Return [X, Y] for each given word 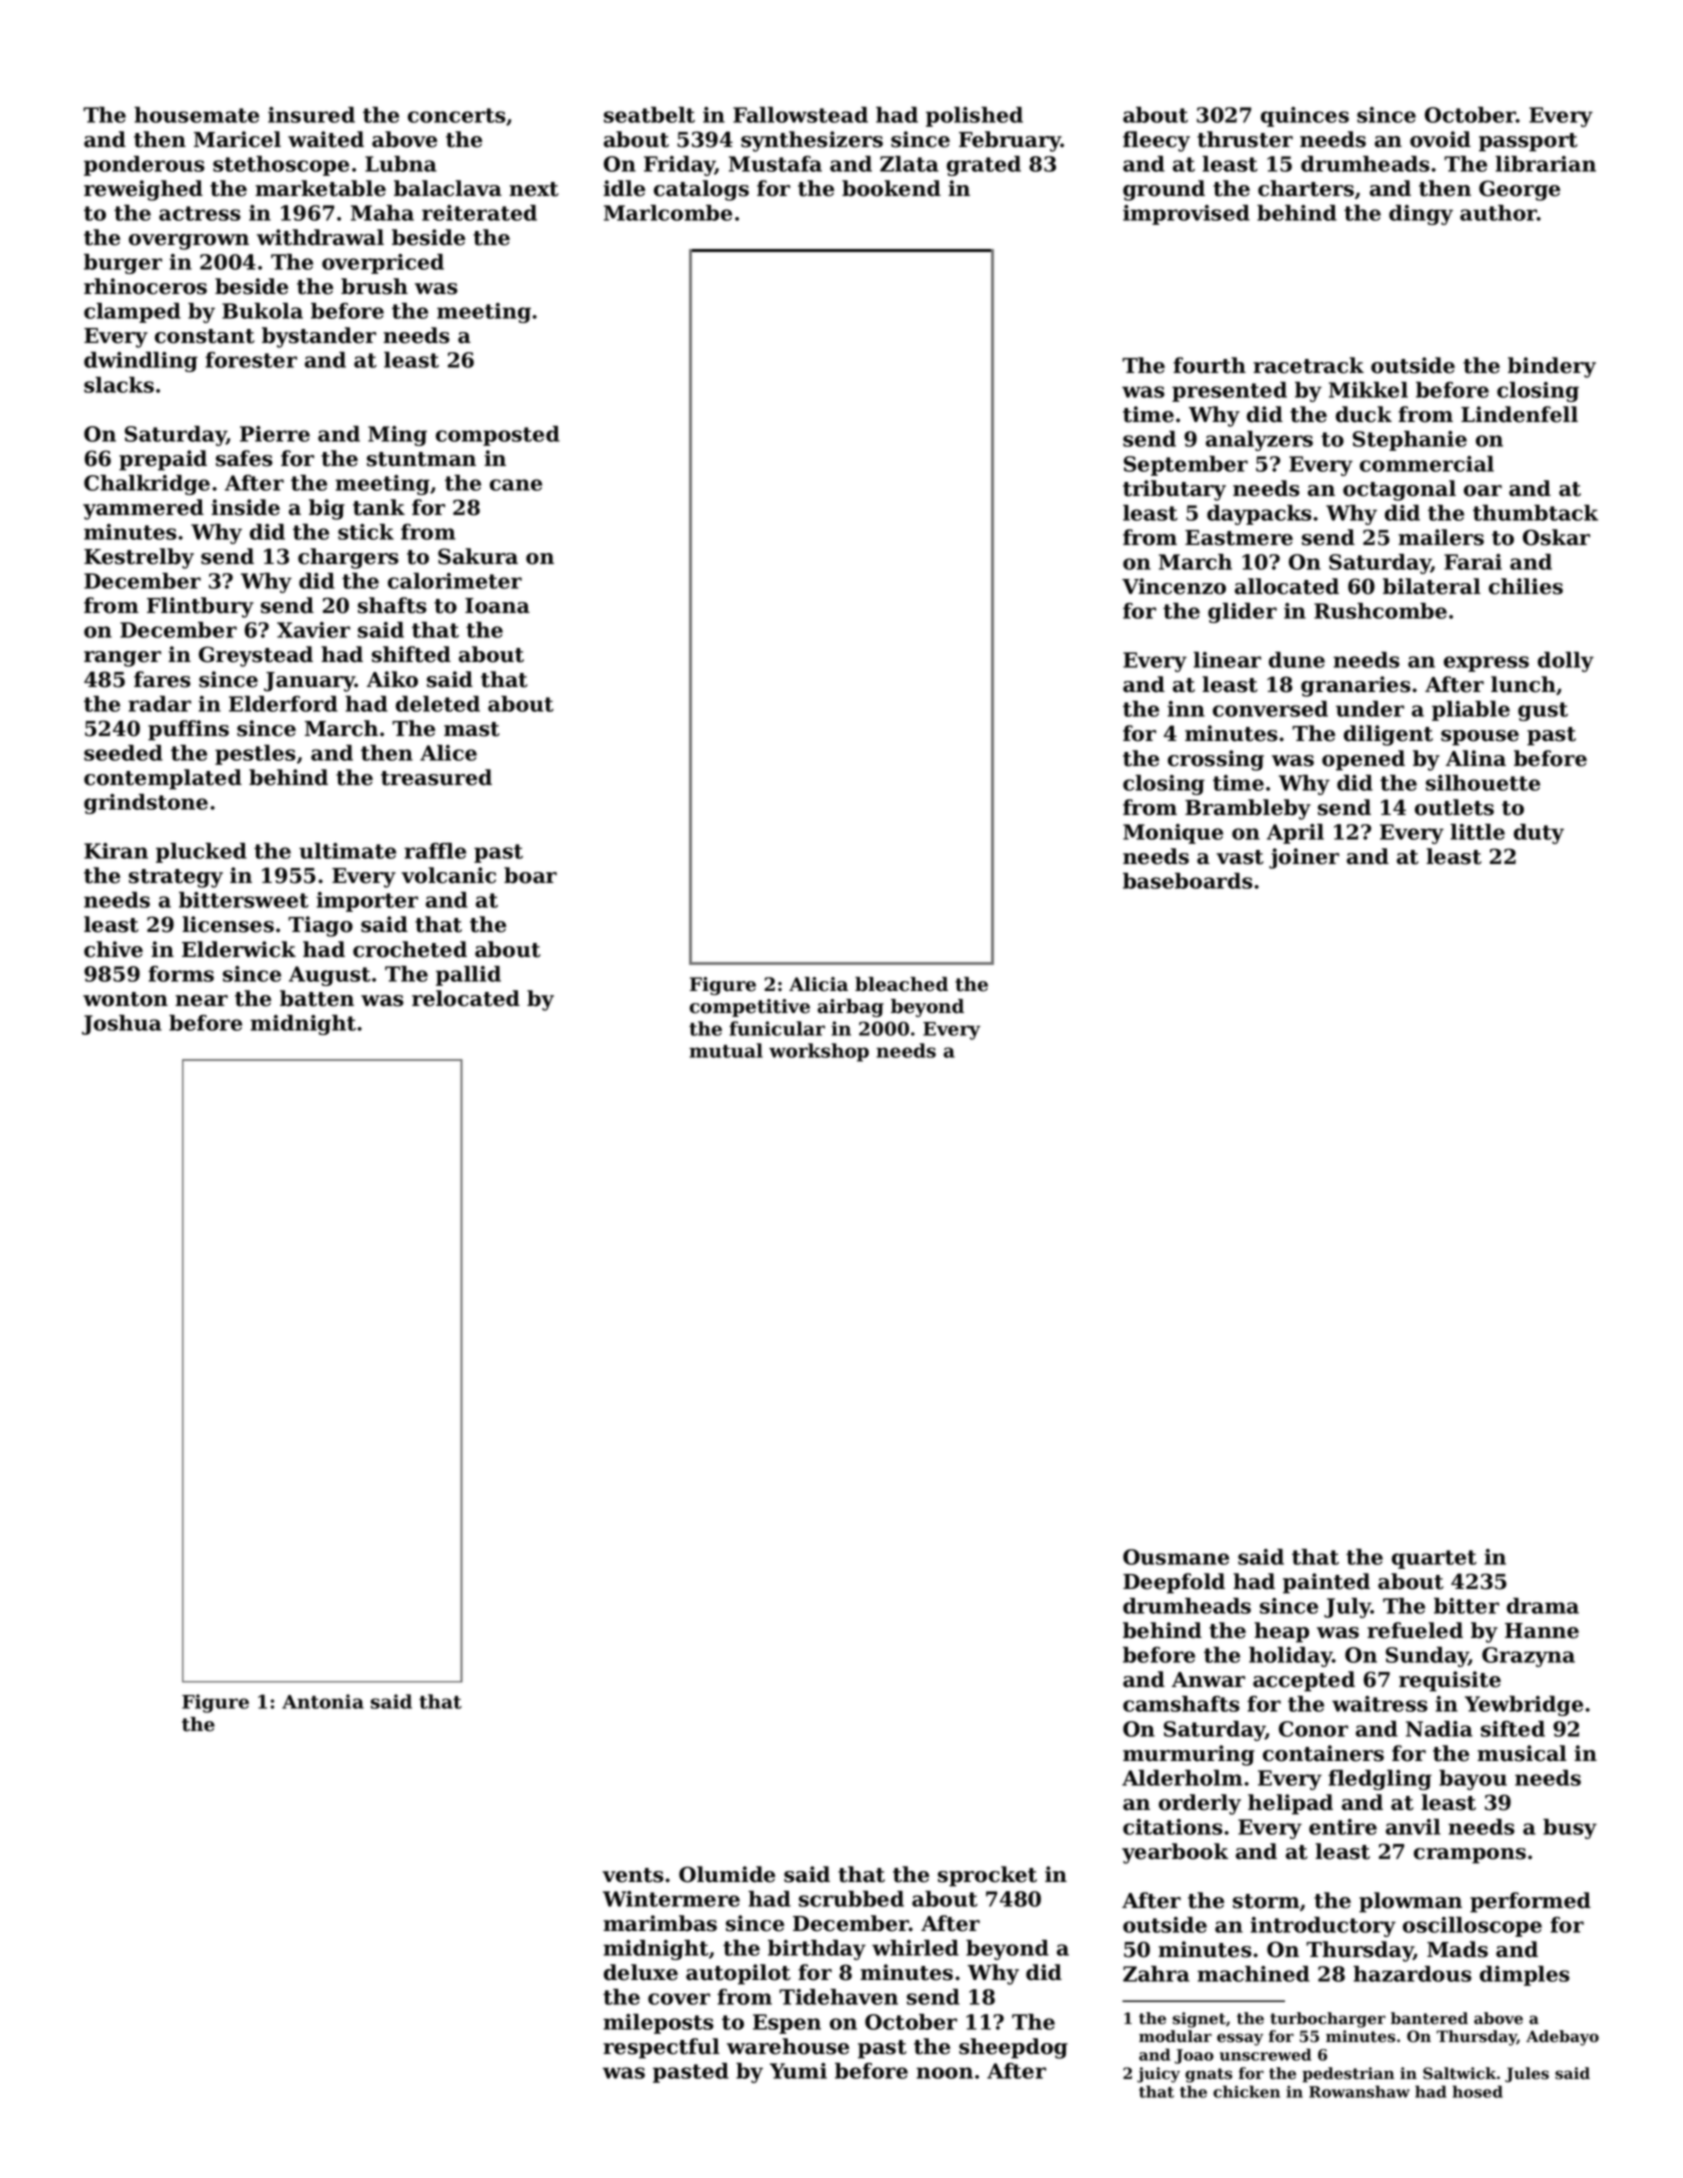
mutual [726, 1050]
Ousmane [1176, 1557]
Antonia [323, 1701]
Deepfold [1174, 1583]
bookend [891, 188]
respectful [661, 2048]
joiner [1304, 858]
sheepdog [1013, 2048]
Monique [1173, 834]
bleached [901, 984]
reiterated [479, 213]
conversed [1270, 709]
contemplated [163, 779]
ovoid [1440, 139]
